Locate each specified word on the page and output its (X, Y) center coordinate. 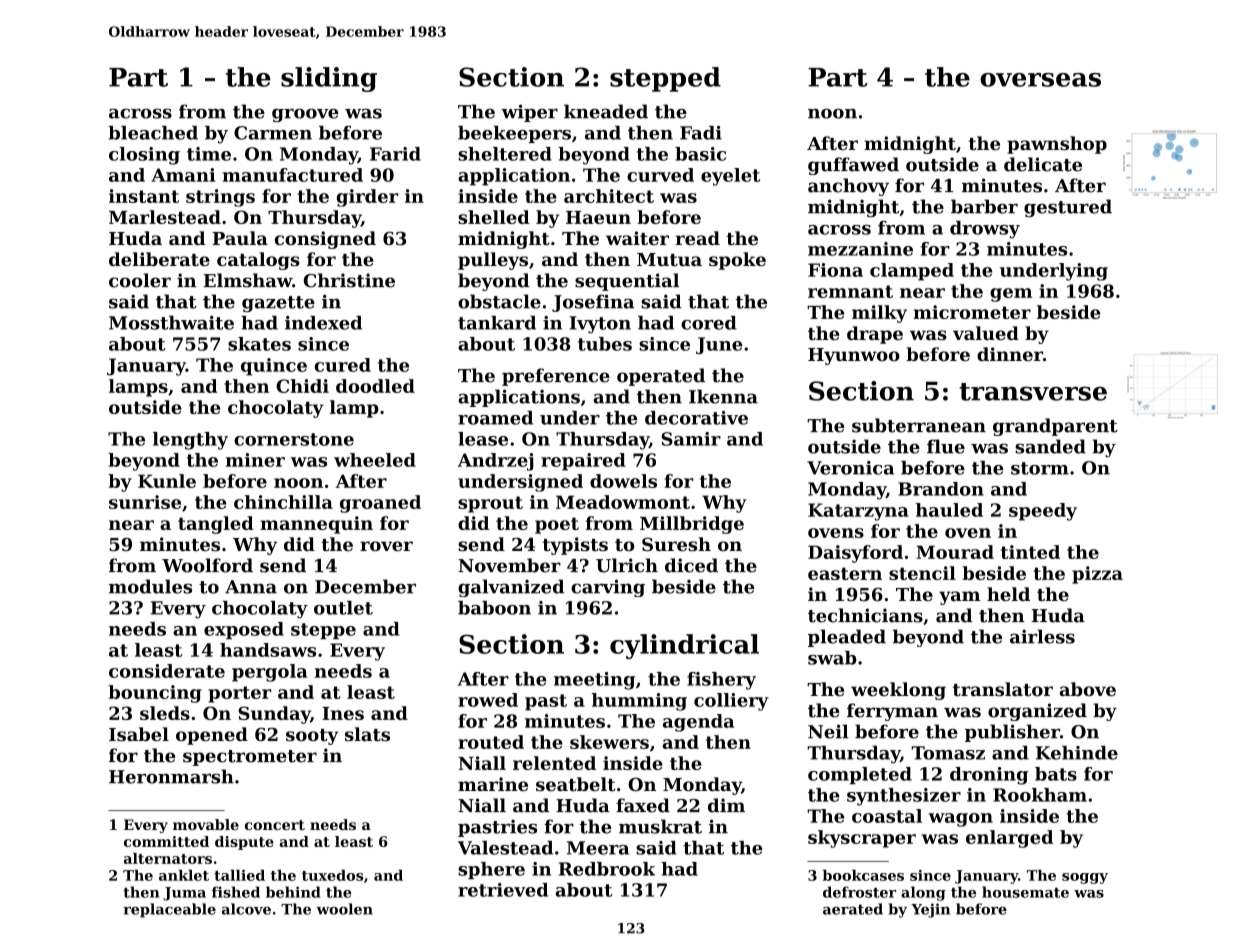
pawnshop (1057, 145)
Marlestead (165, 217)
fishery (721, 681)
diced (691, 565)
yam (959, 598)
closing (144, 156)
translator (1003, 689)
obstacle (499, 301)
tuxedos (332, 875)
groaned (380, 504)
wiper (529, 113)
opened (212, 736)
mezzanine (860, 249)
